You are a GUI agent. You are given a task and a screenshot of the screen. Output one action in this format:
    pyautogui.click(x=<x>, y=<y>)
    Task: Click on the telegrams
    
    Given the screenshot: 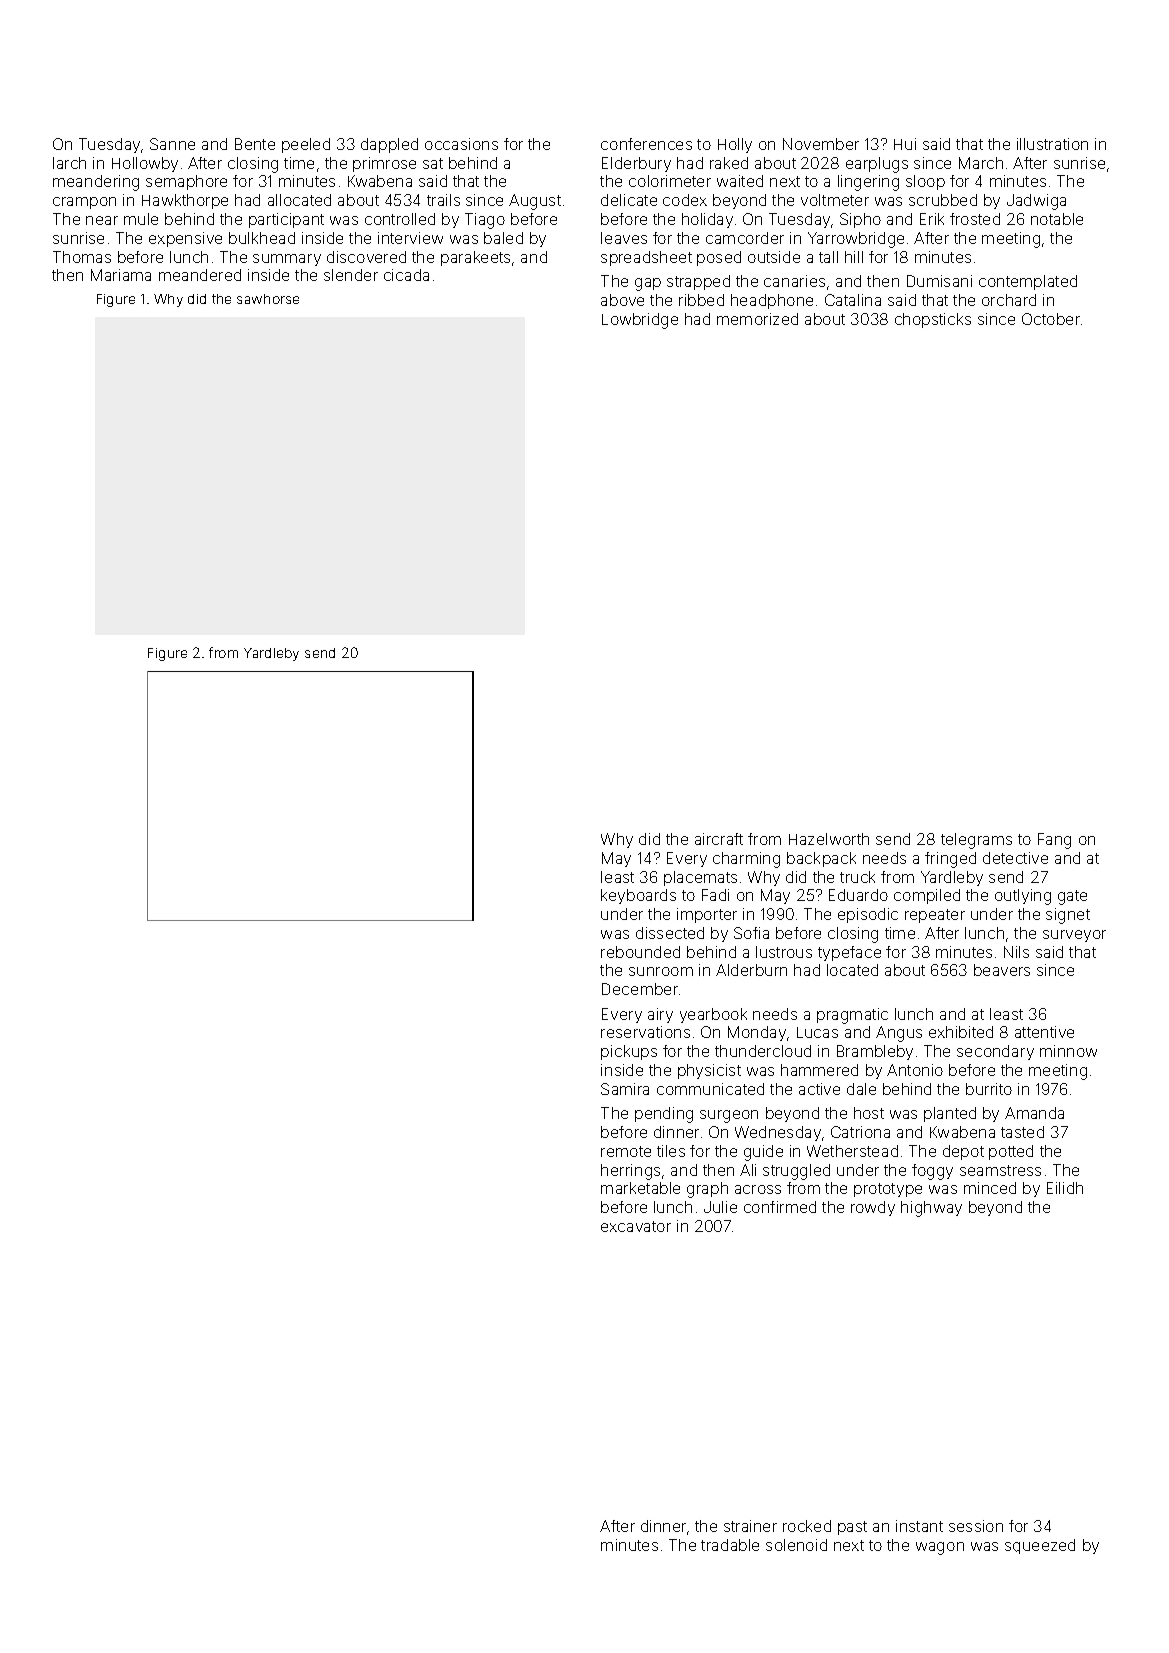 What is the action you would take?
    pyautogui.click(x=976, y=841)
